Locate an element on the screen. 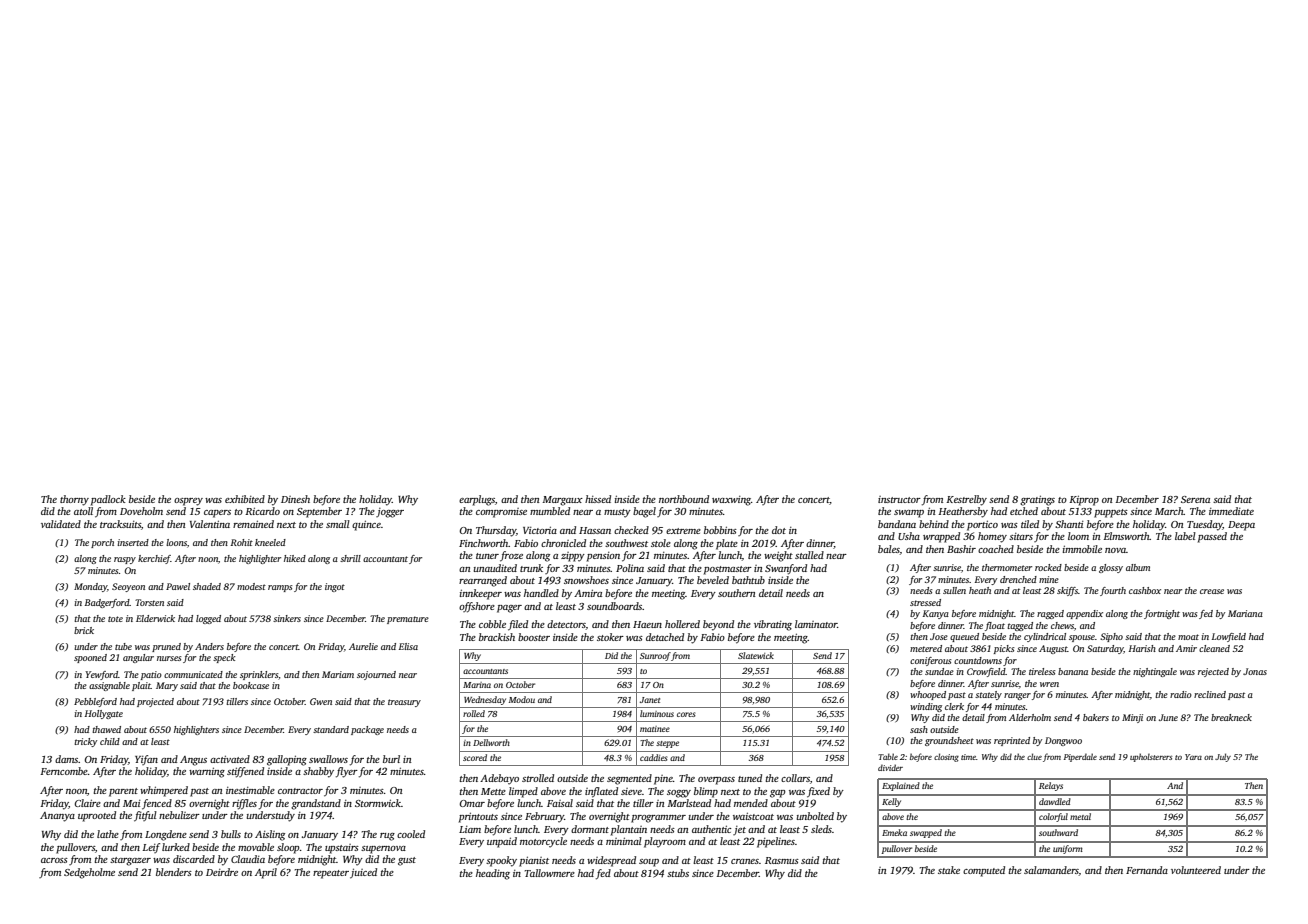 This screenshot has height=924, width=1308. sprinklers is located at coordinates (259, 675).
